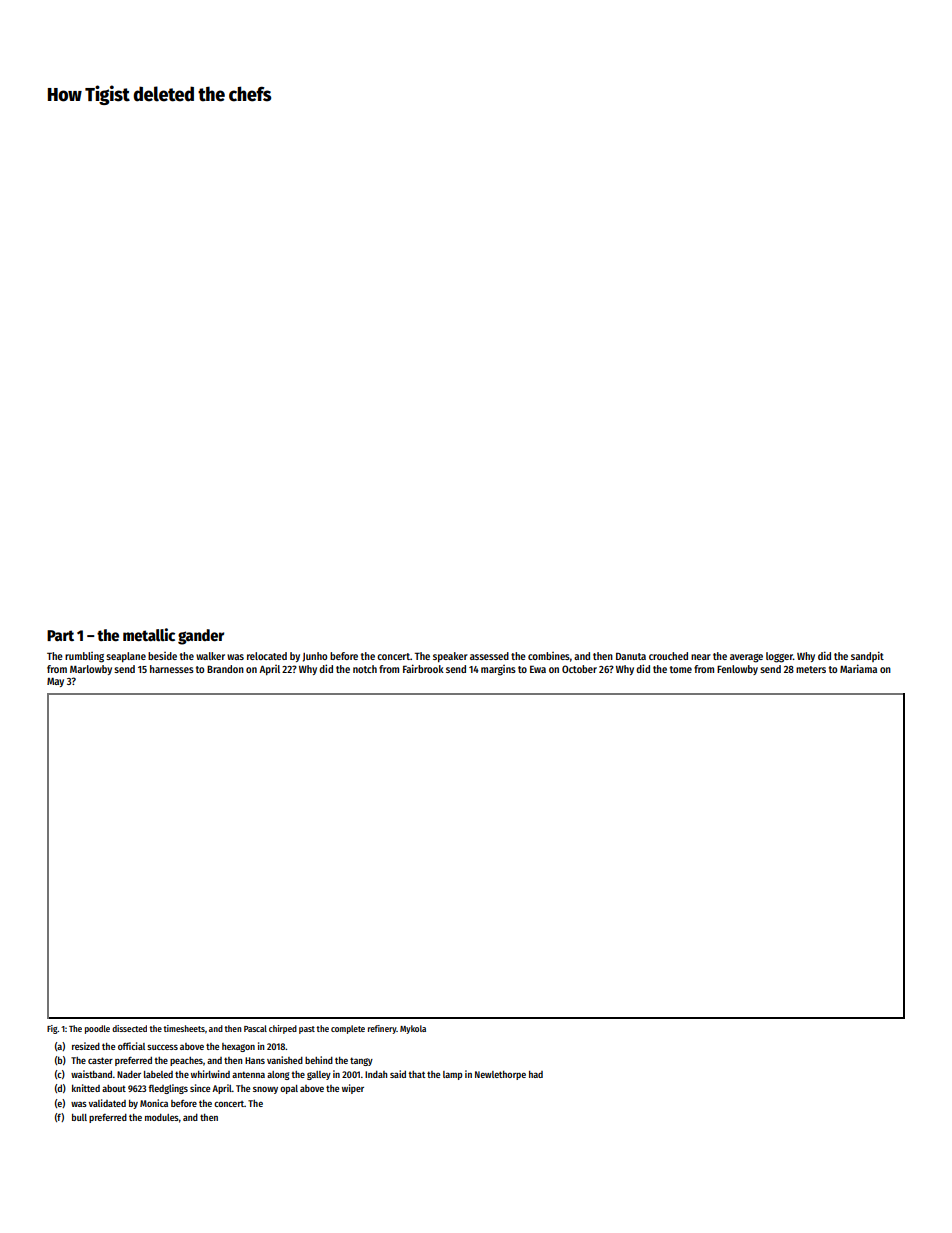 The width and height of the screenshot is (952, 1233). Describe the element at coordinates (413, 1029) in the screenshot. I see `Mykola` at that location.
